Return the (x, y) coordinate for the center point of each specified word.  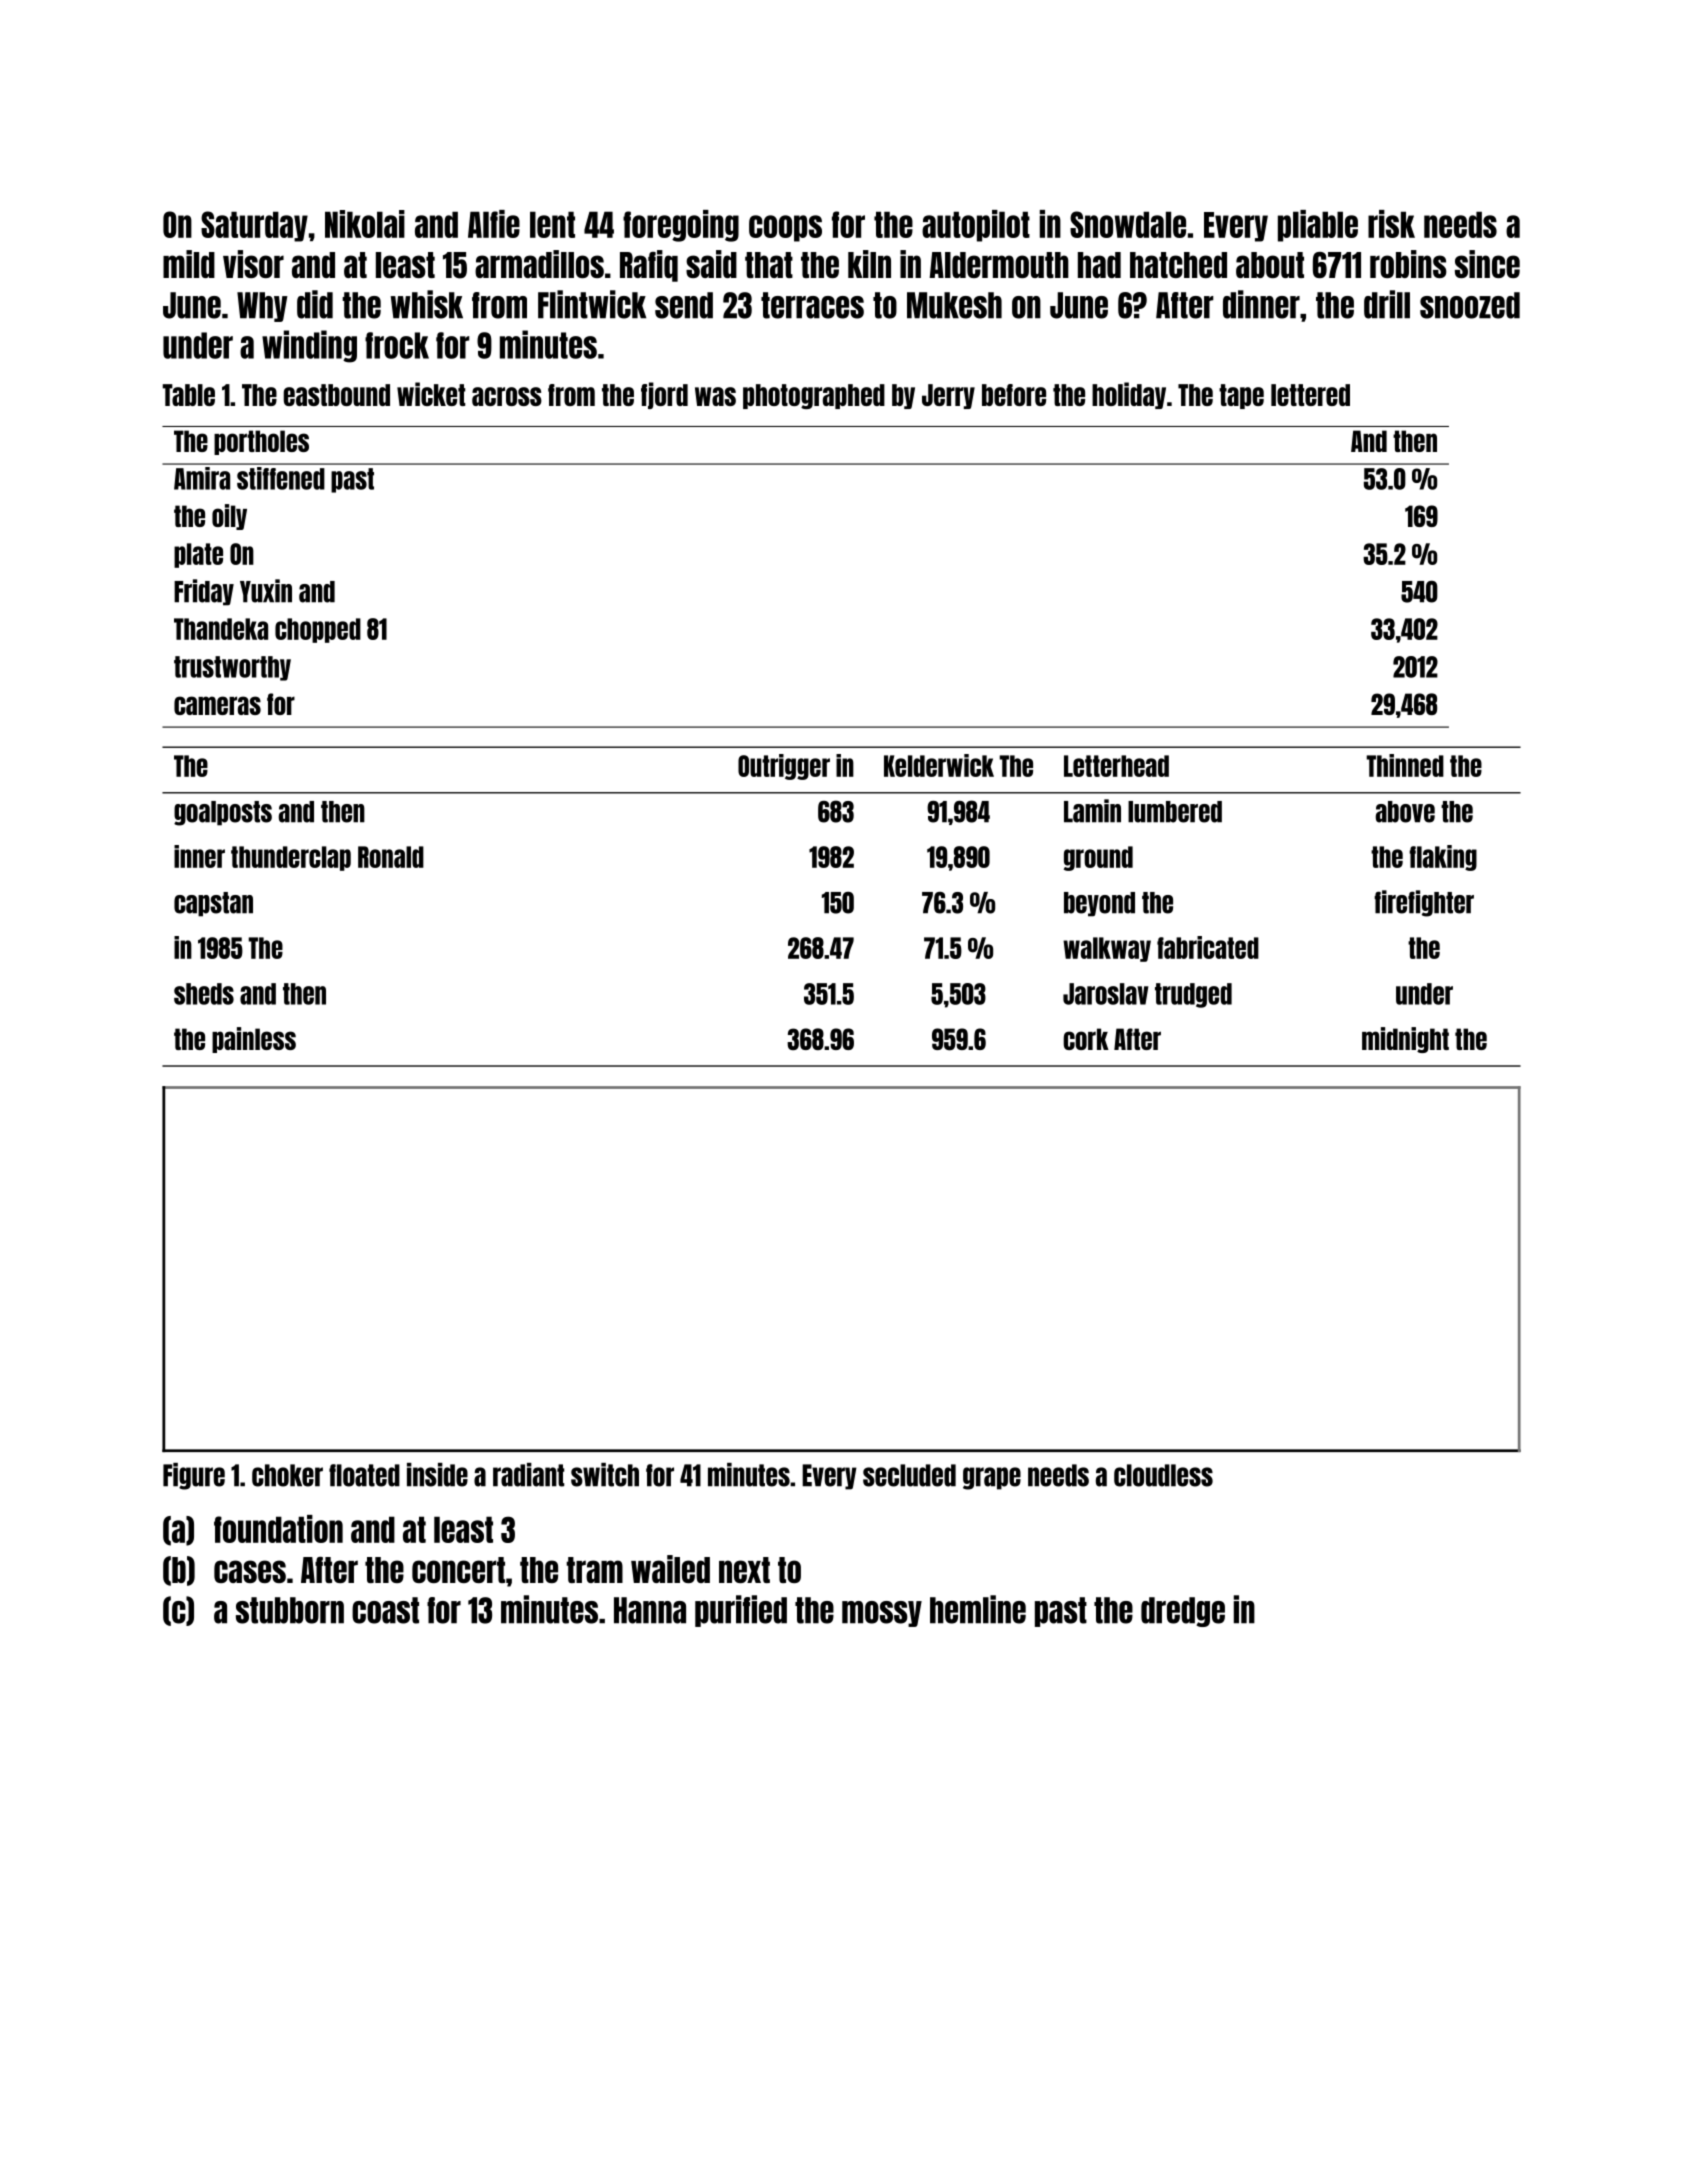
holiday (1129, 395)
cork (1086, 1039)
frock (397, 345)
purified (741, 1611)
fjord (664, 395)
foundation (278, 1529)
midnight (1405, 1040)
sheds (204, 994)
